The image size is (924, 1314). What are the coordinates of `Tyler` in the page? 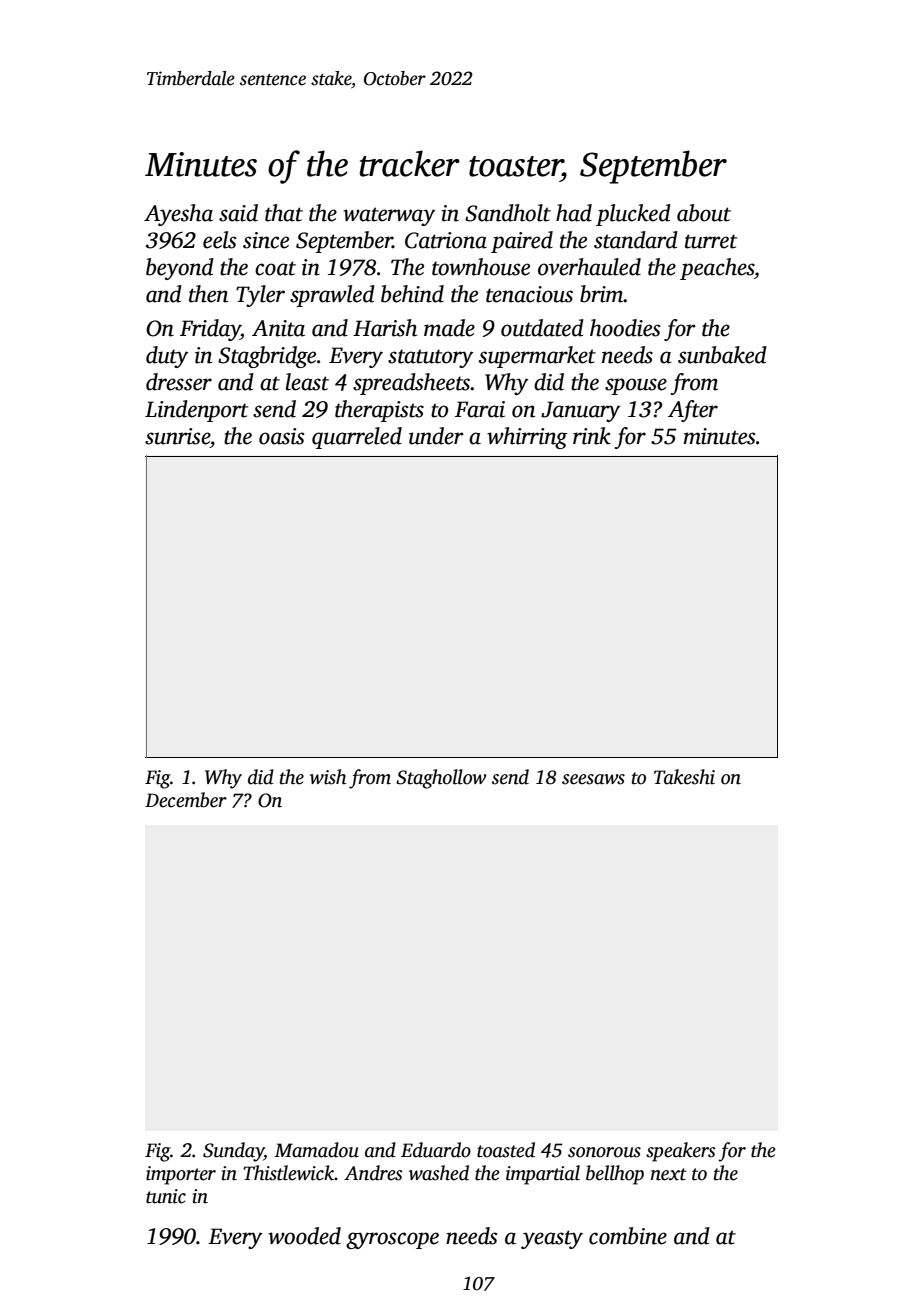 It's located at (260, 296).
